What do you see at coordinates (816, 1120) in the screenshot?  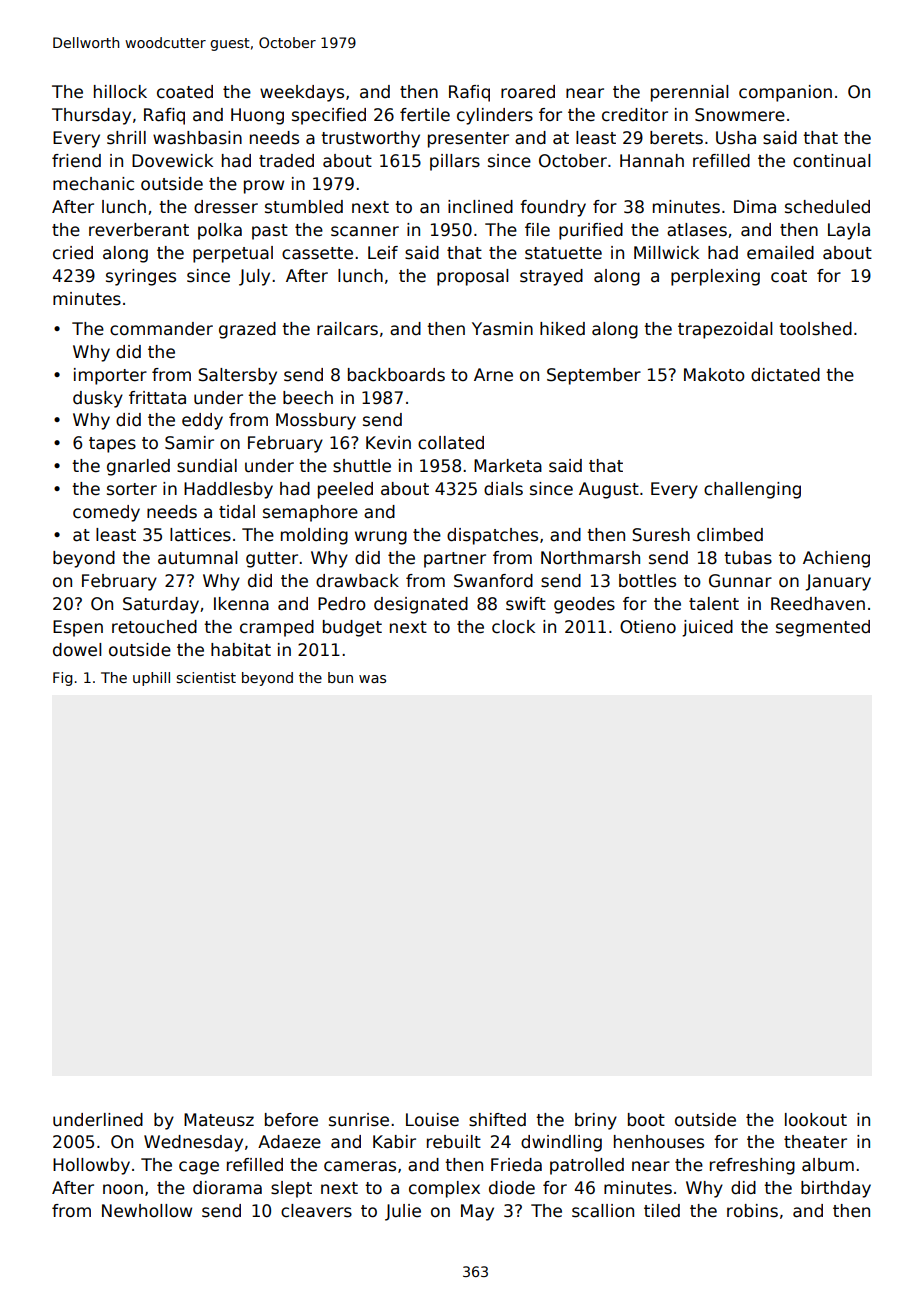 I see `lookout` at bounding box center [816, 1120].
